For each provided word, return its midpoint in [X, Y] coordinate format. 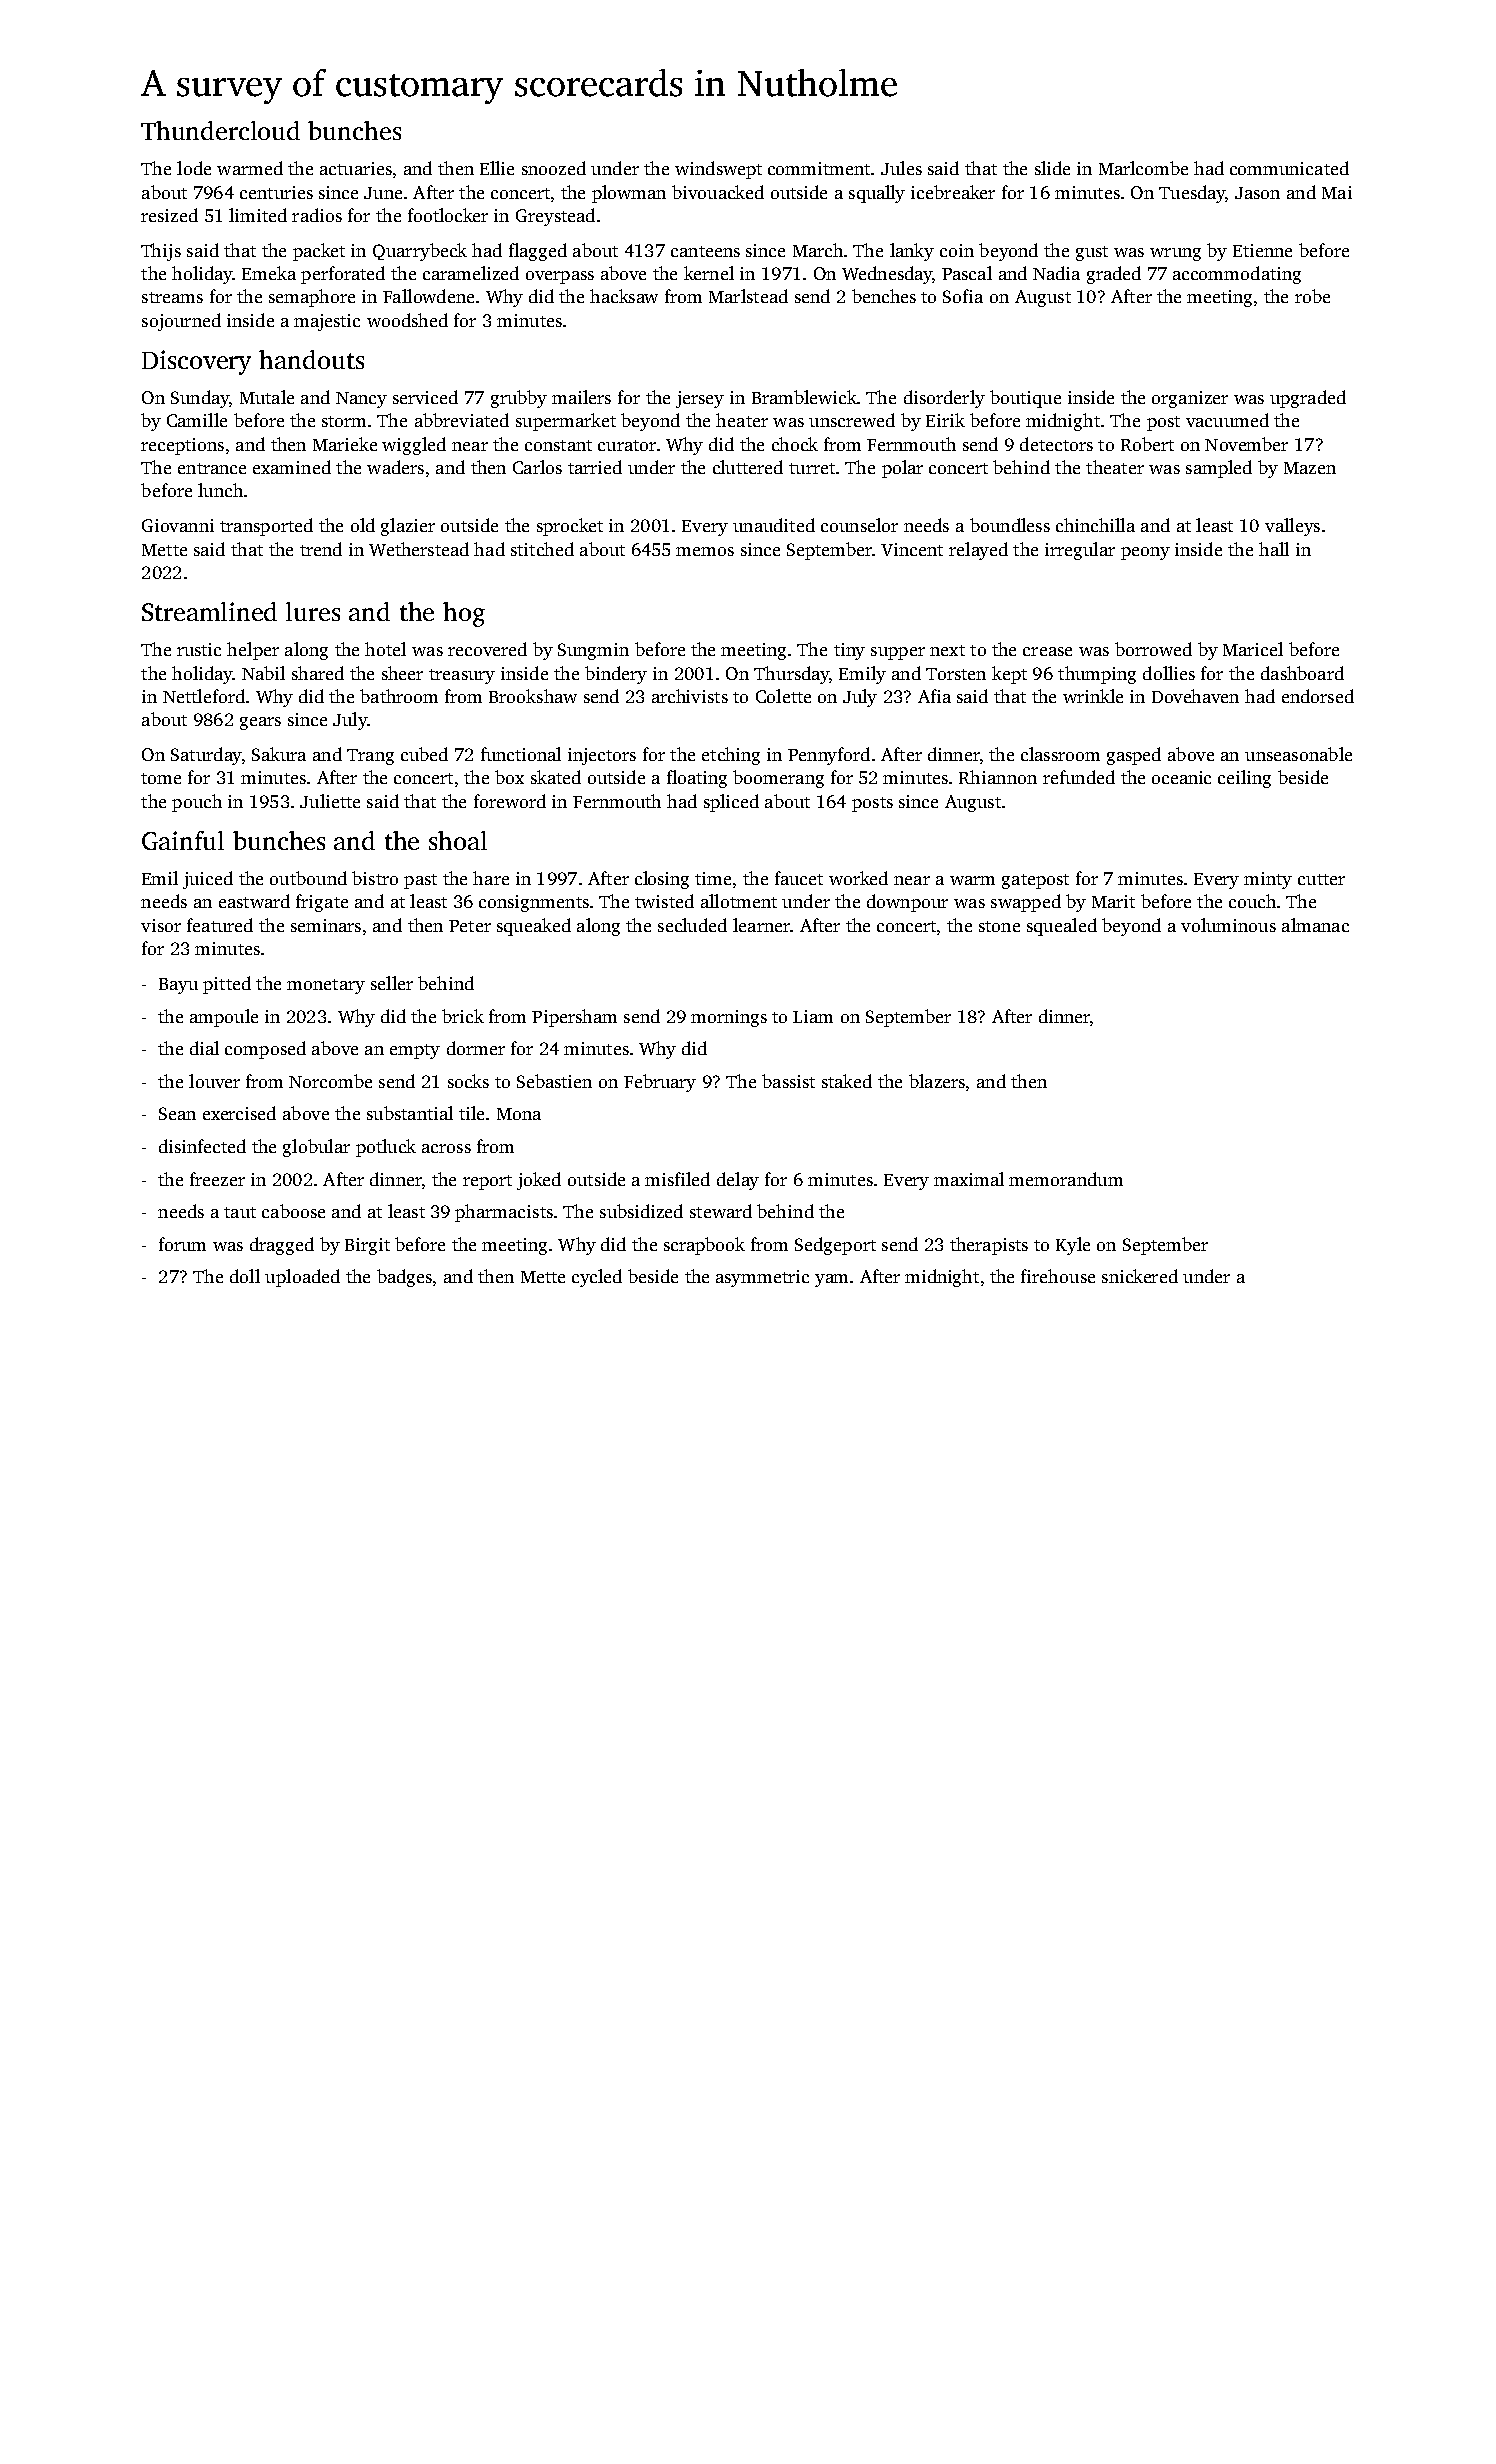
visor [161, 925]
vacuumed [1227, 420]
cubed [424, 754]
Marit [1113, 901]
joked [539, 1181]
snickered [1140, 1276]
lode [194, 168]
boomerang [778, 779]
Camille [197, 420]
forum [182, 1244]
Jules [901, 168]
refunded [1079, 777]
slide [1052, 168]
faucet [799, 878]
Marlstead [748, 296]
